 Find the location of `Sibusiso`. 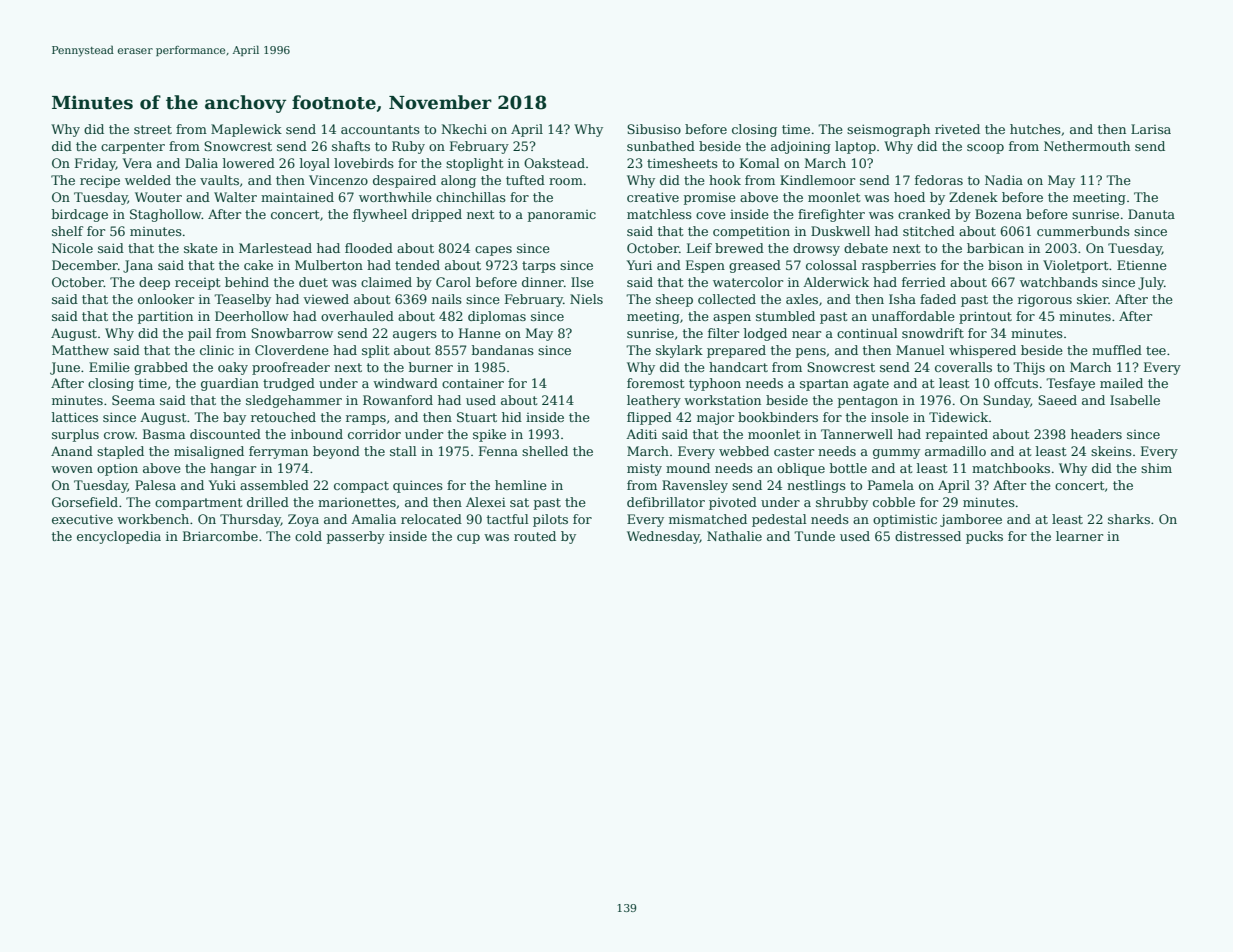

Sibusiso is located at coordinates (654, 129).
